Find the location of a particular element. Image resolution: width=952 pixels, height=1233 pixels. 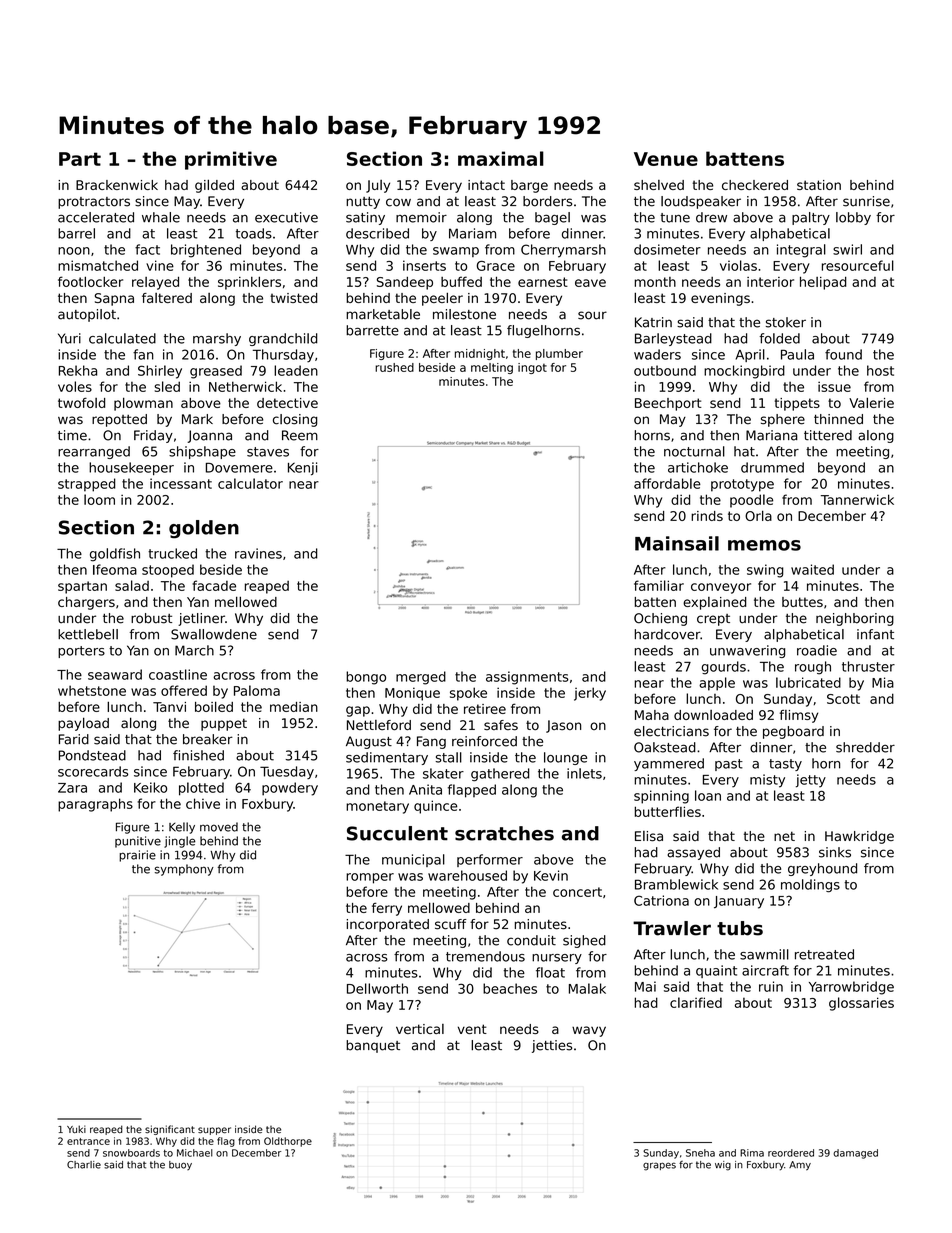

Dellworth is located at coordinates (377, 988).
